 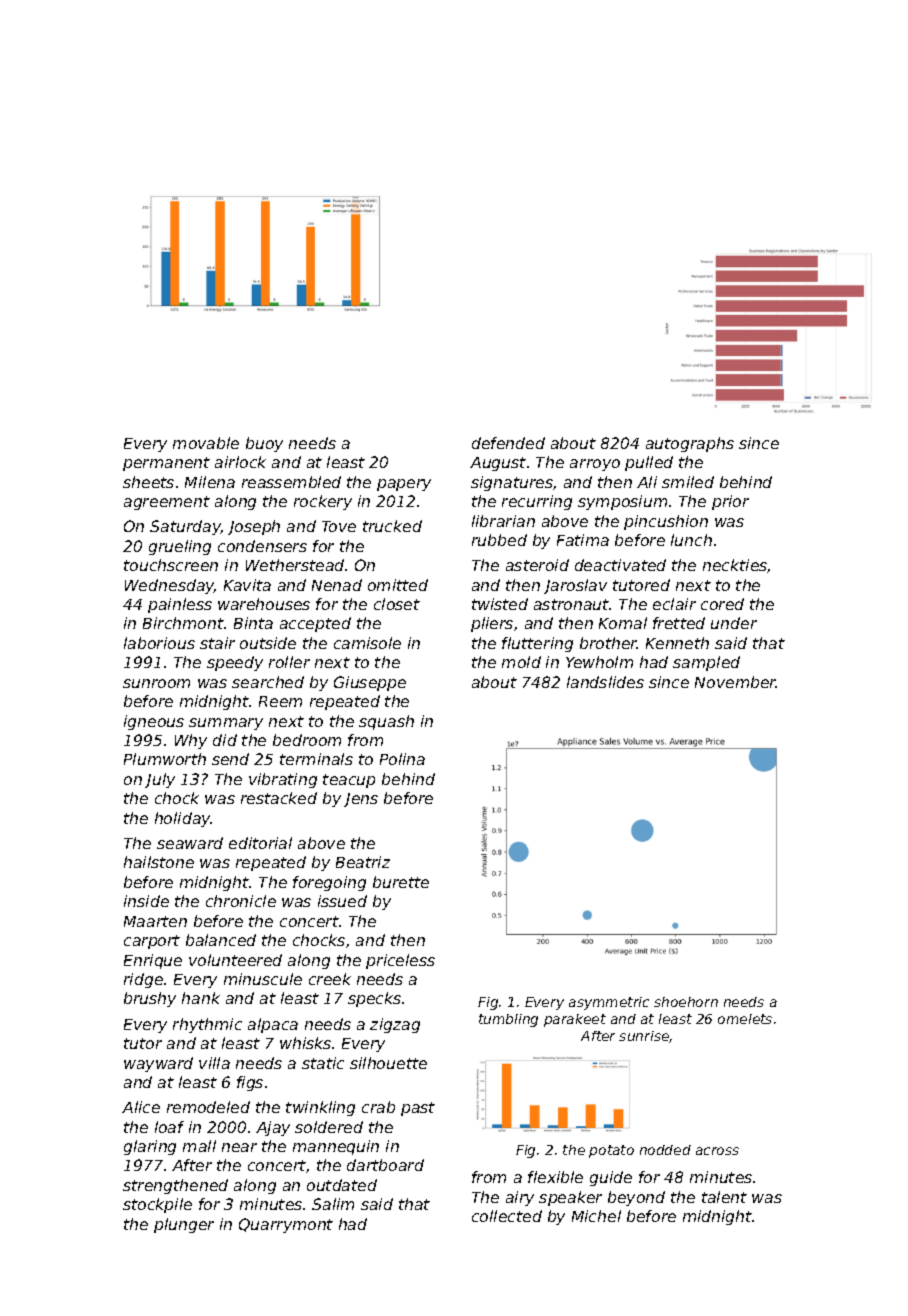 What do you see at coordinates (247, 585) in the screenshot?
I see `Kavita` at bounding box center [247, 585].
